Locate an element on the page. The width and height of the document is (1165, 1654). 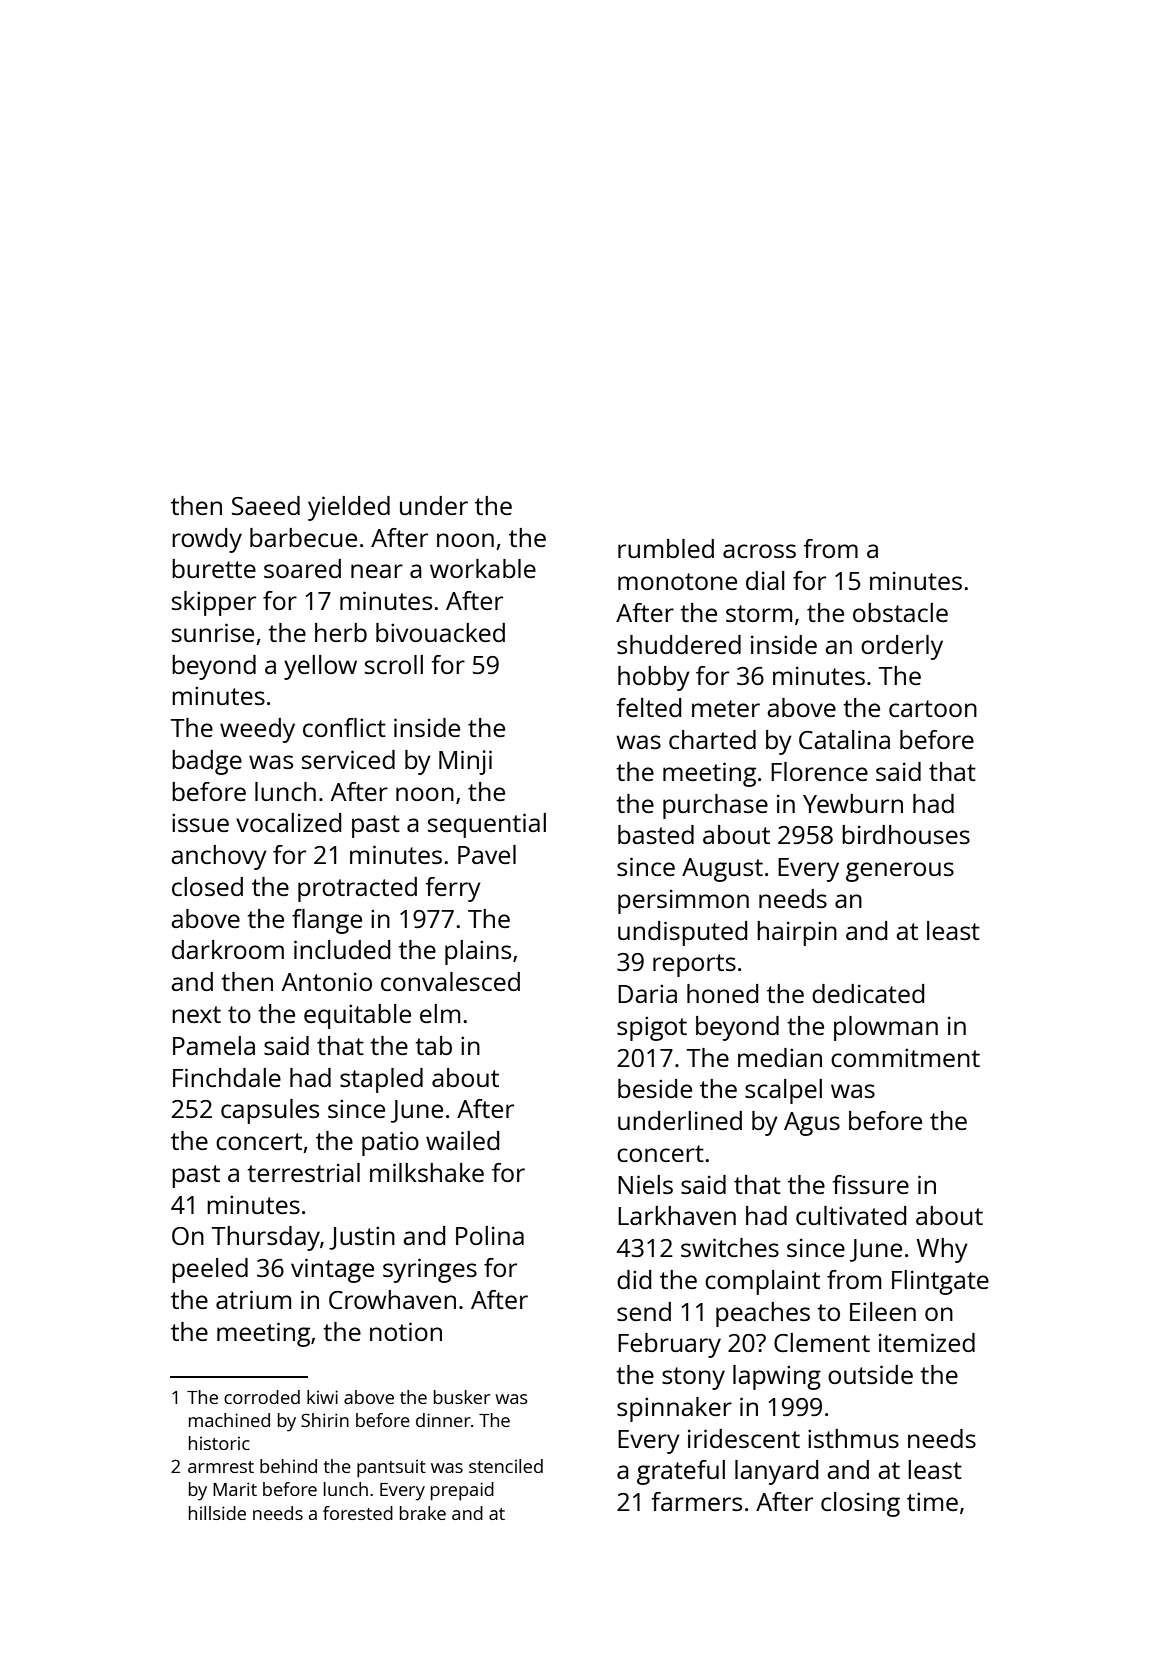
Polina is located at coordinates (490, 1235).
